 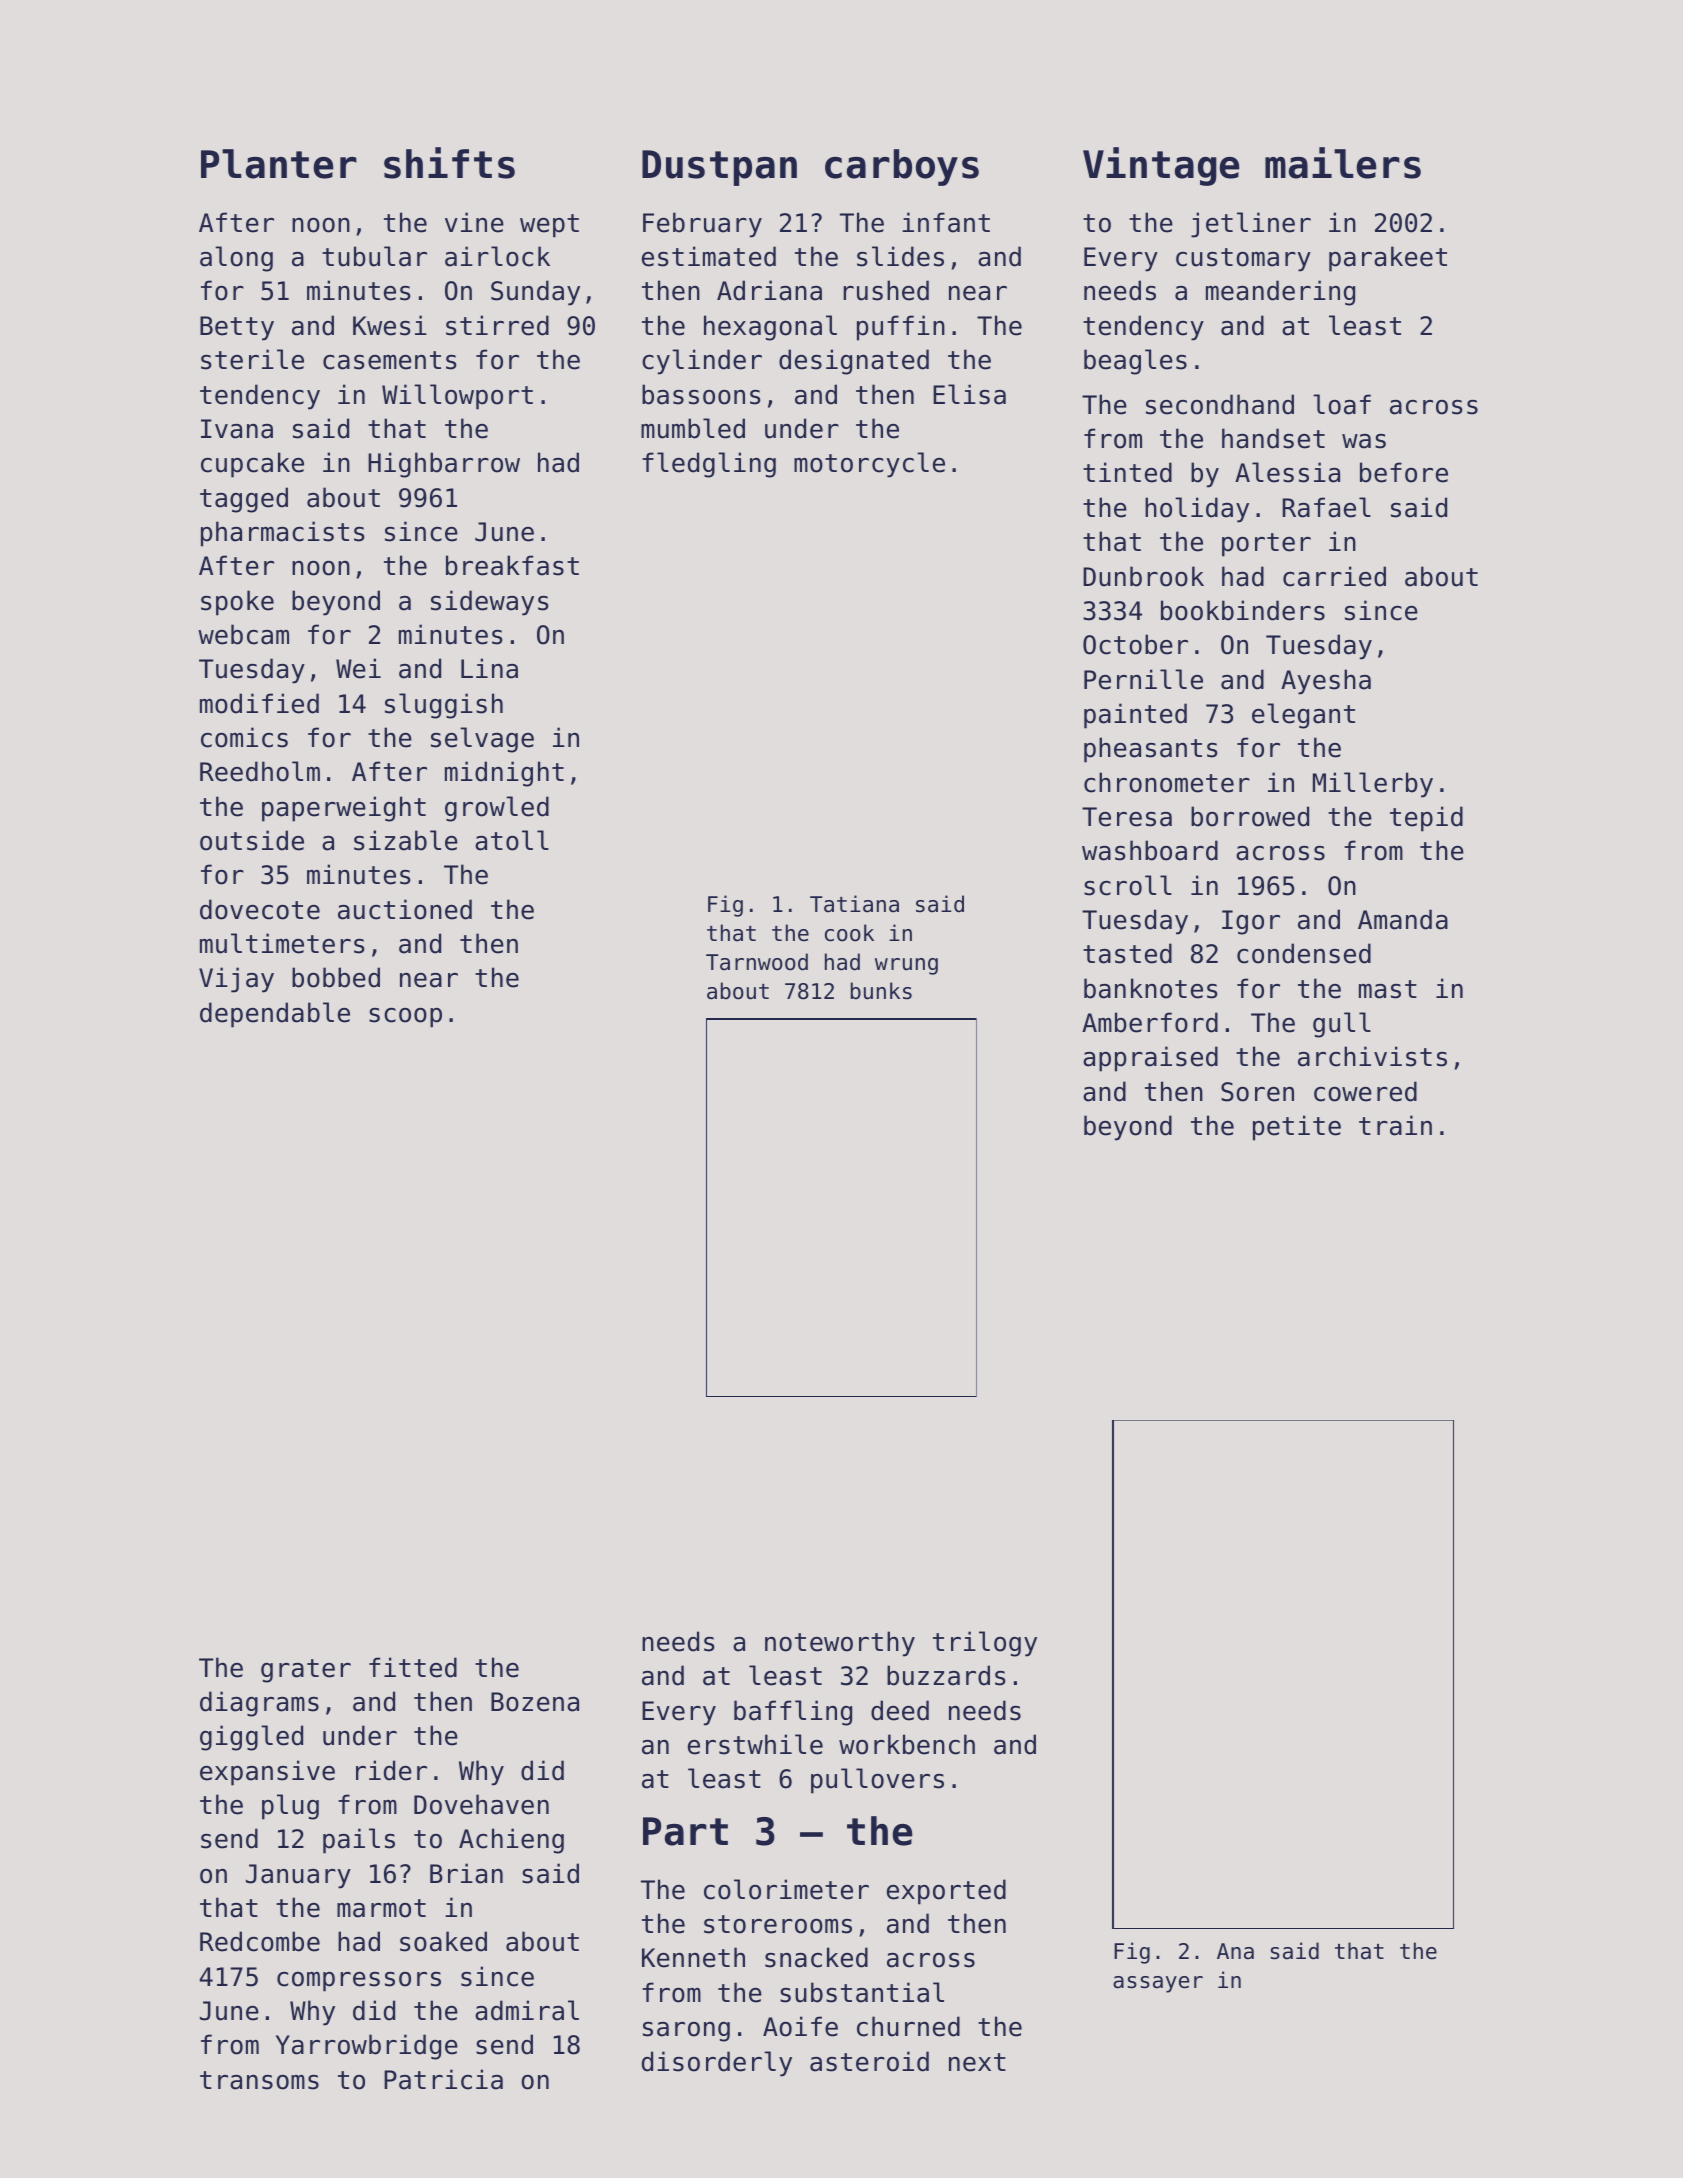 I want to click on noteworthy, so click(x=840, y=1644).
